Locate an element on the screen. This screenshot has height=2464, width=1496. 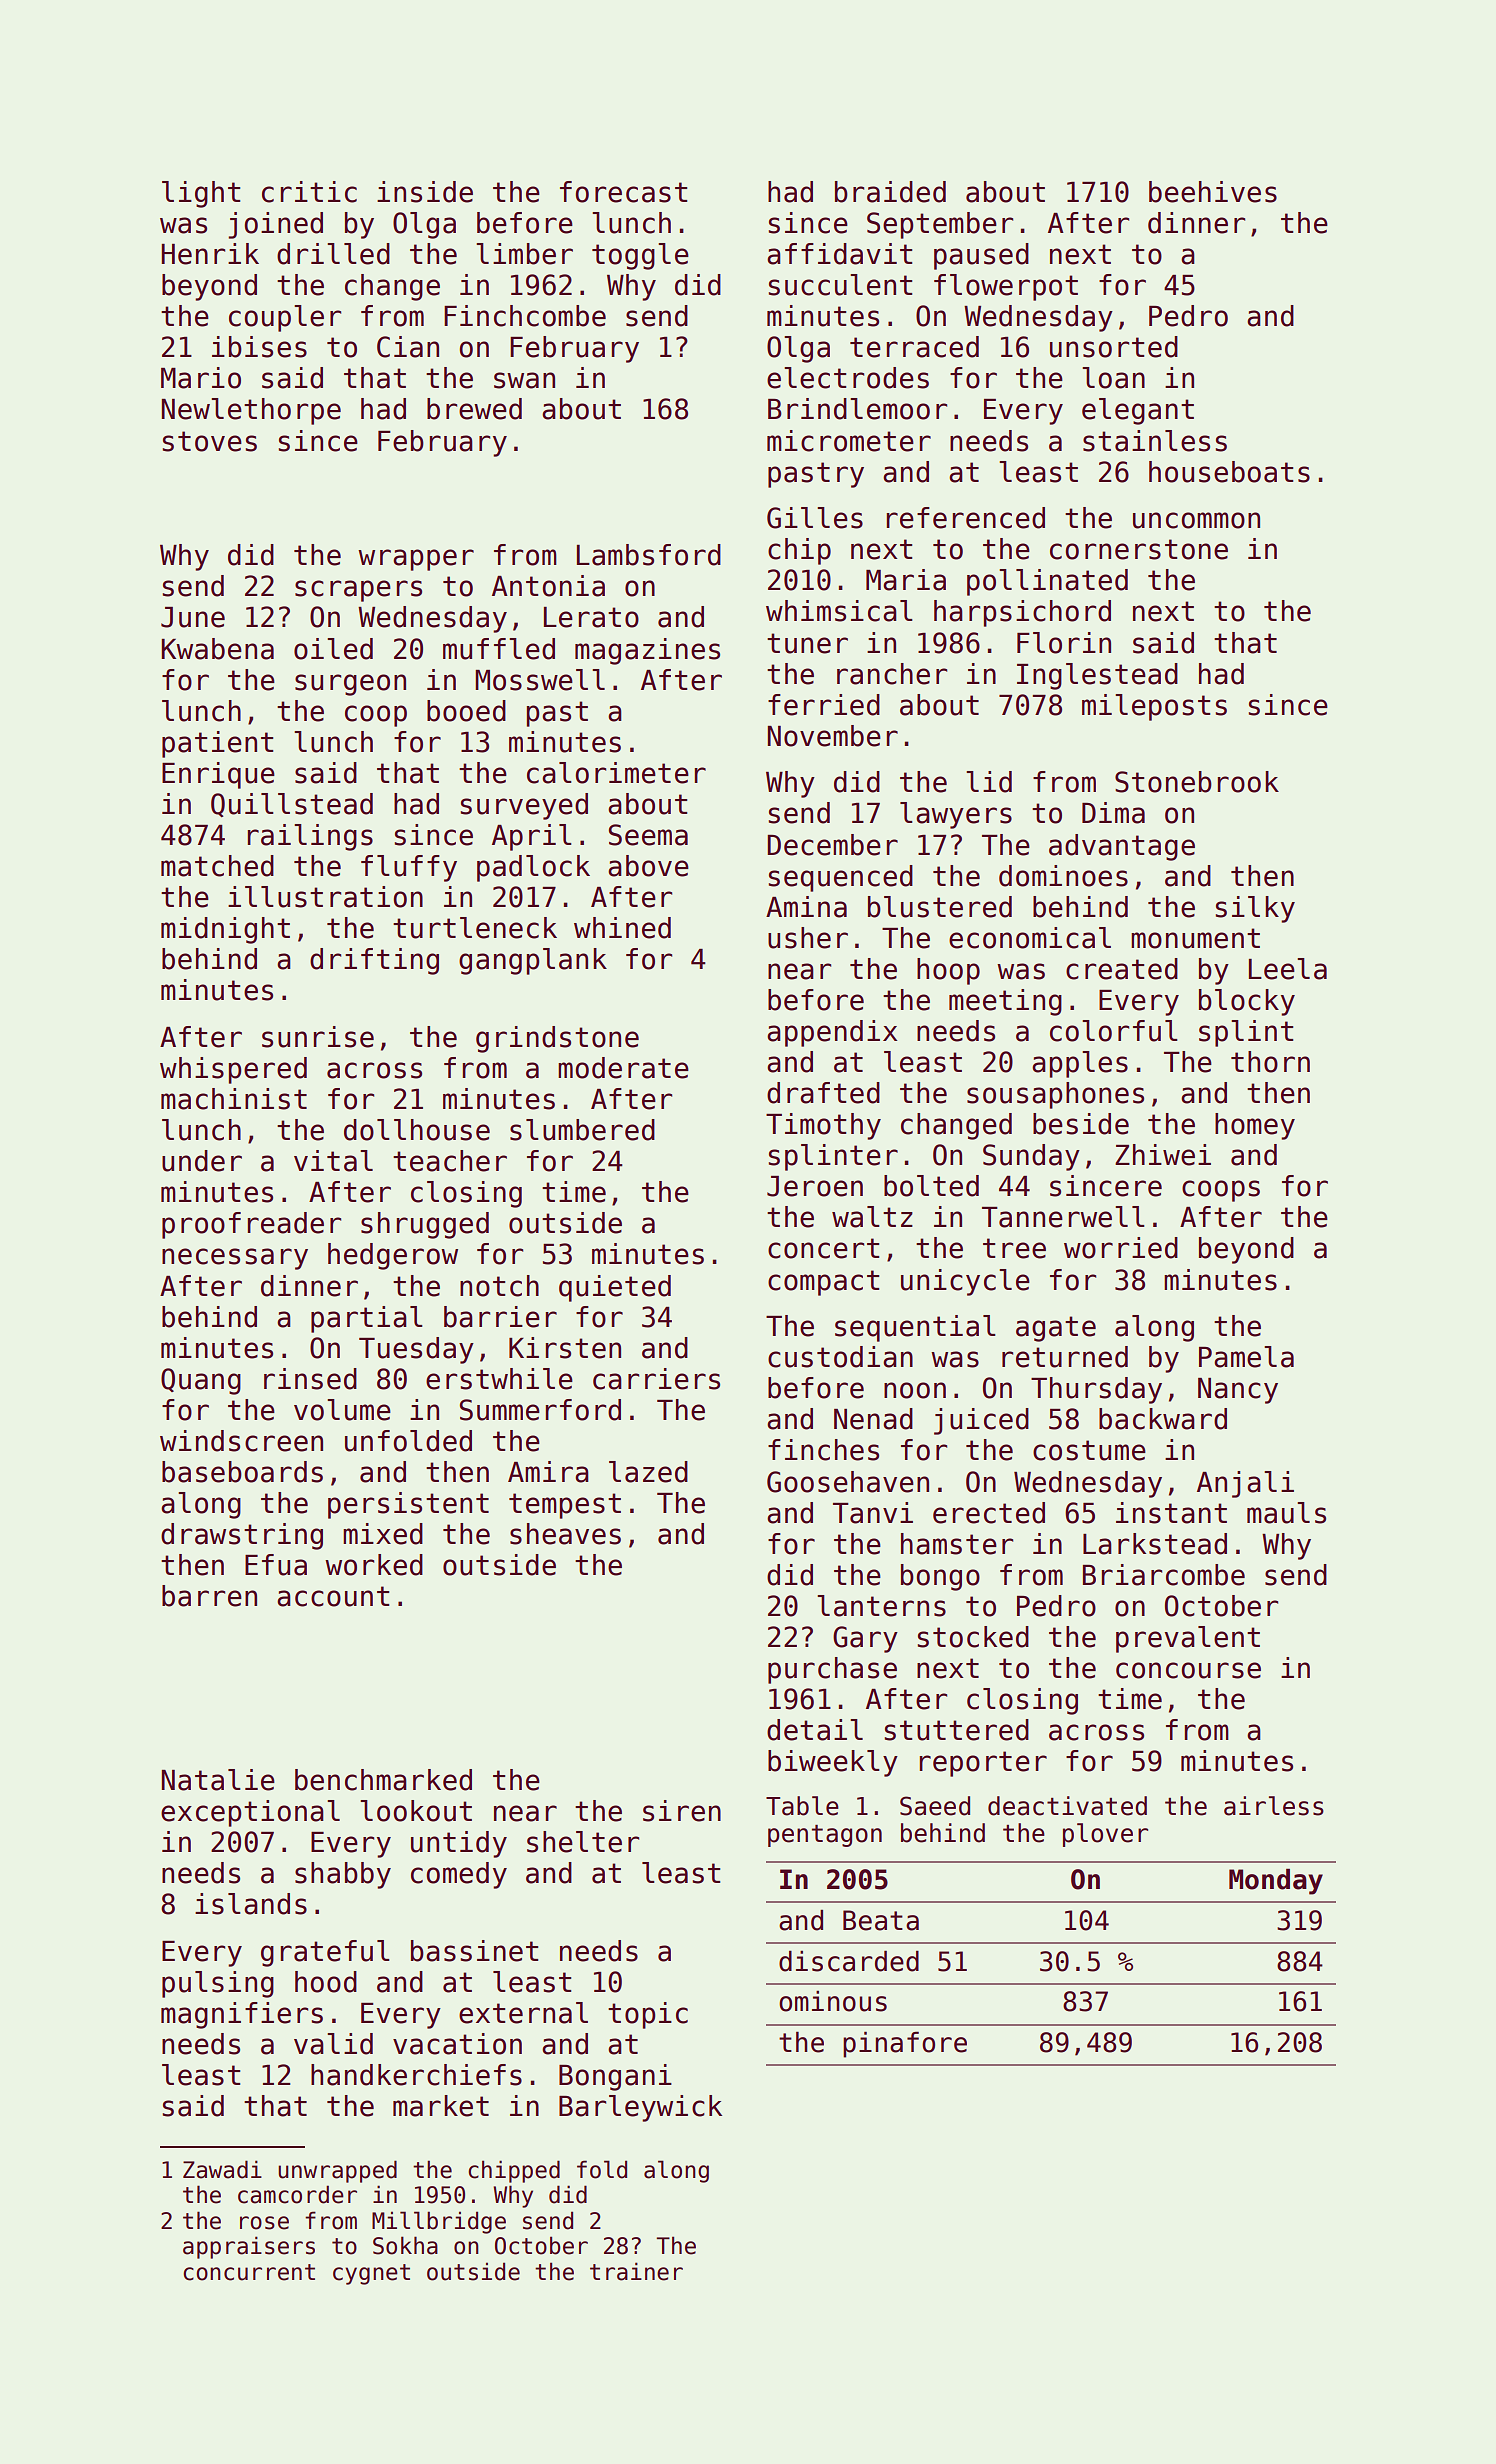
swan is located at coordinates (524, 380).
